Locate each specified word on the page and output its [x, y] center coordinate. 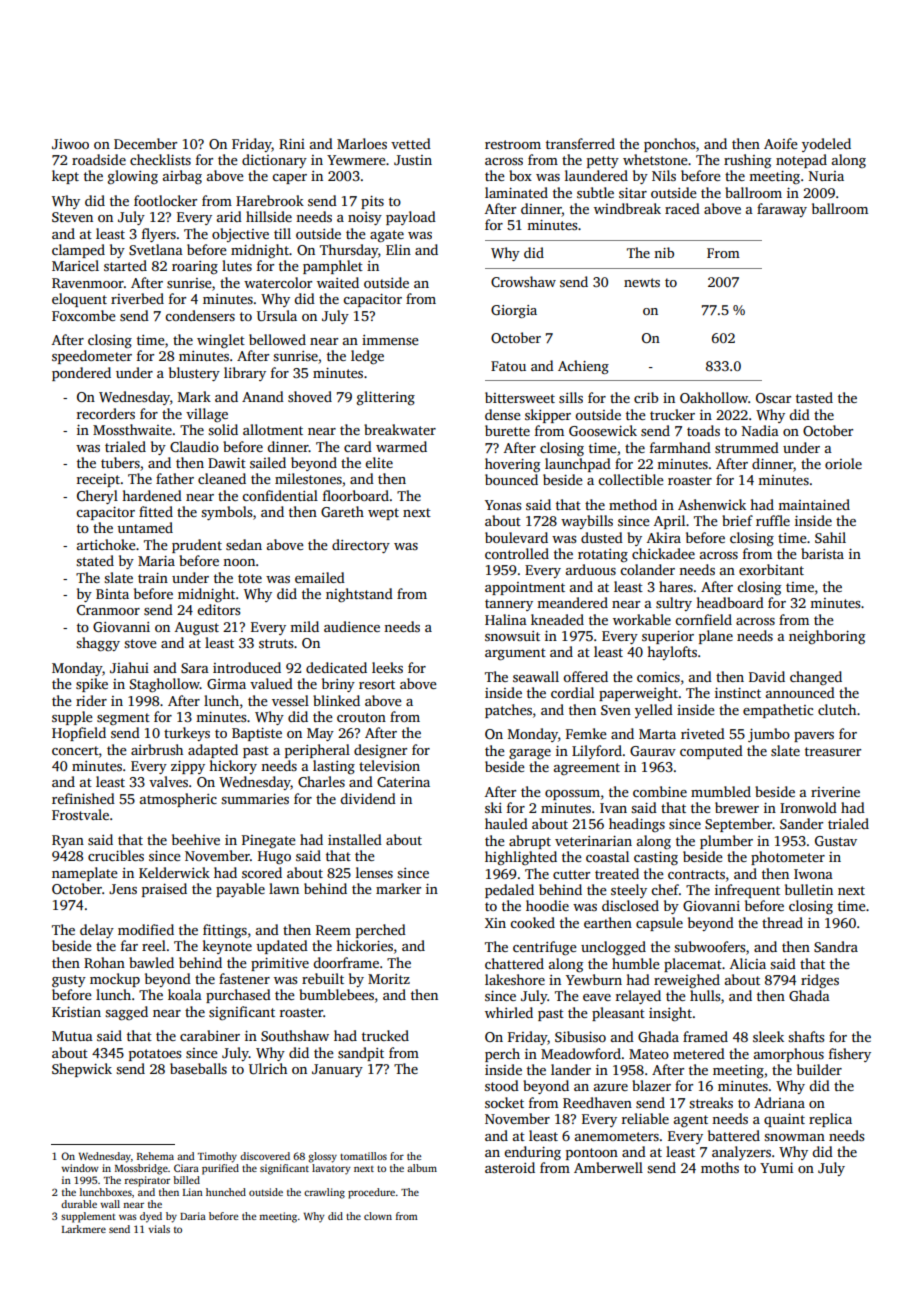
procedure [371, 1193]
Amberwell [608, 1167]
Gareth [342, 511]
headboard [730, 602]
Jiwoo [70, 144]
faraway [782, 210]
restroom [513, 144]
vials [159, 1229]
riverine [835, 792]
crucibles [116, 855]
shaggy [98, 644]
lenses [374, 872]
